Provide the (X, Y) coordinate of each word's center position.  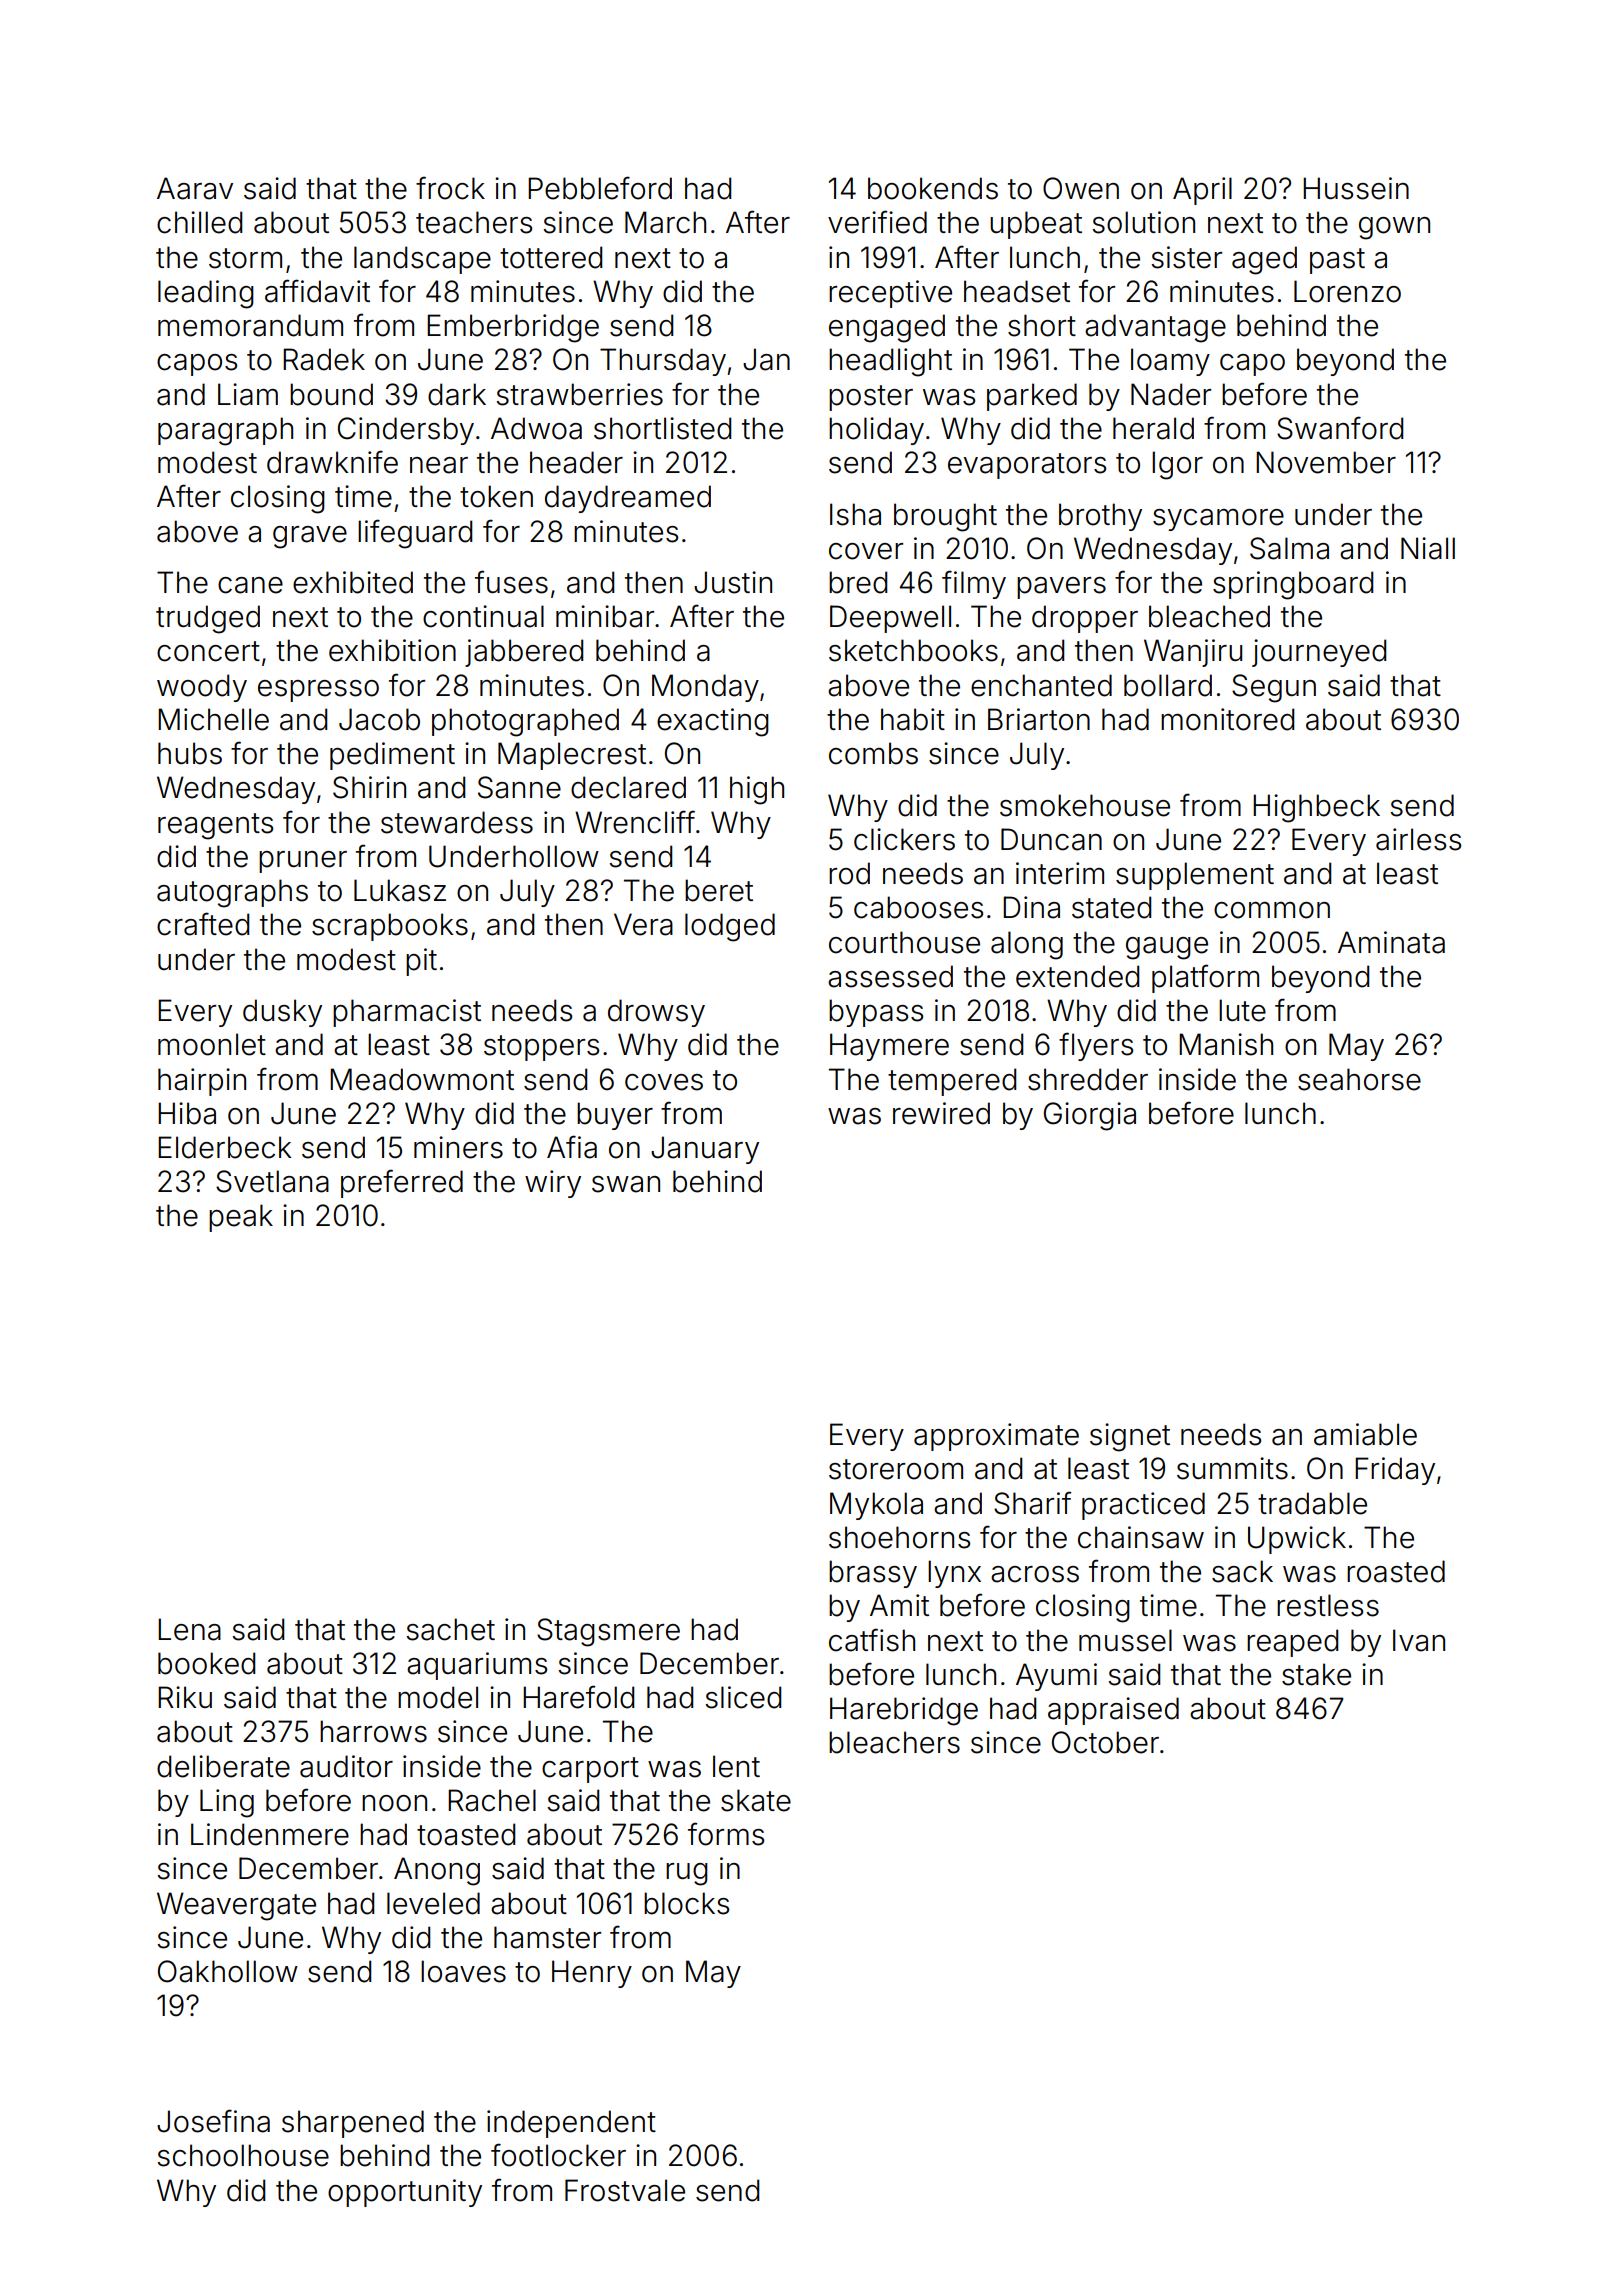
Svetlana (272, 1181)
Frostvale (625, 2190)
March (665, 222)
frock (450, 188)
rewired (941, 1113)
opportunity (405, 2193)
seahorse (1359, 1079)
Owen (1081, 188)
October (1105, 1742)
